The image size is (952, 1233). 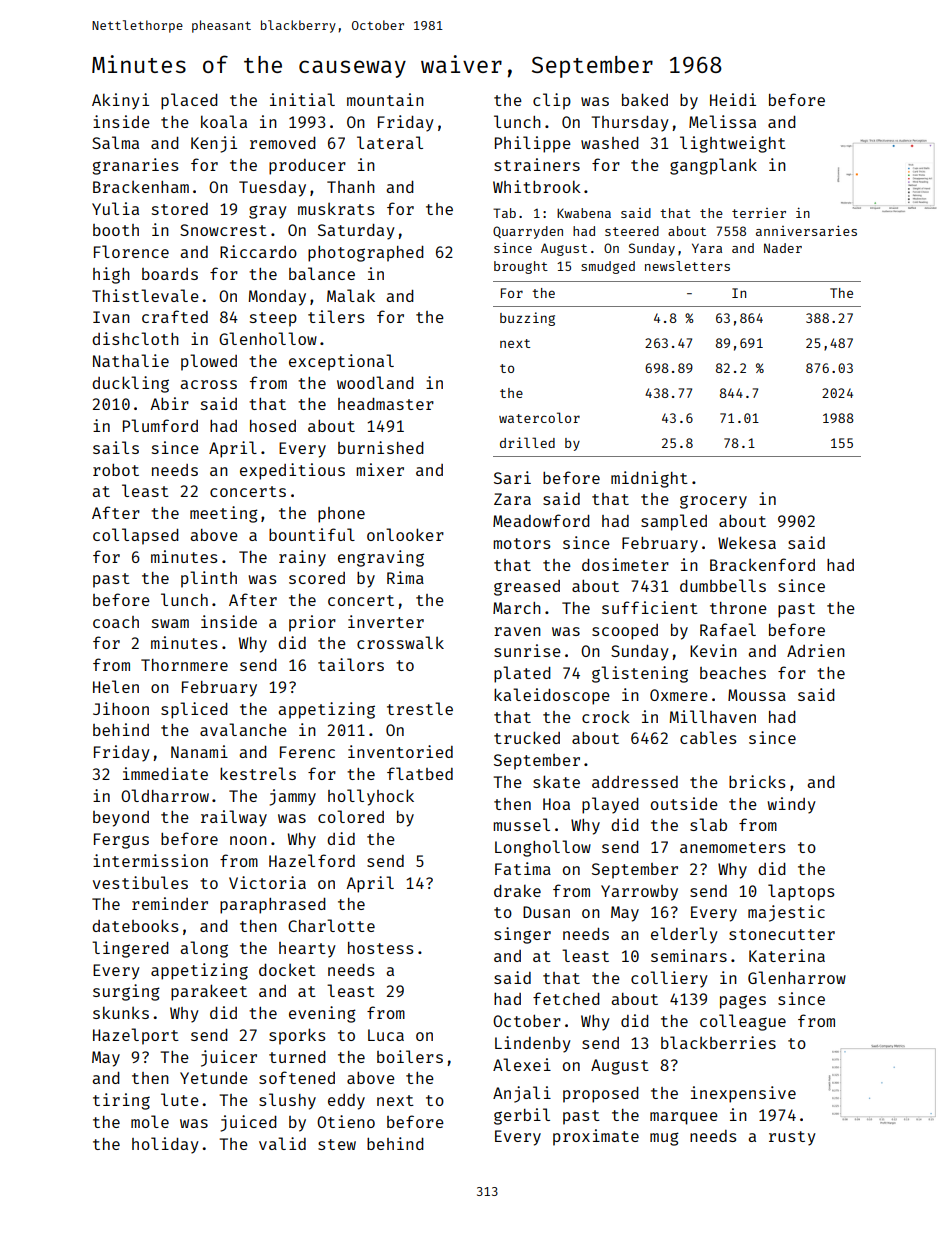 I want to click on gray, so click(x=268, y=212).
